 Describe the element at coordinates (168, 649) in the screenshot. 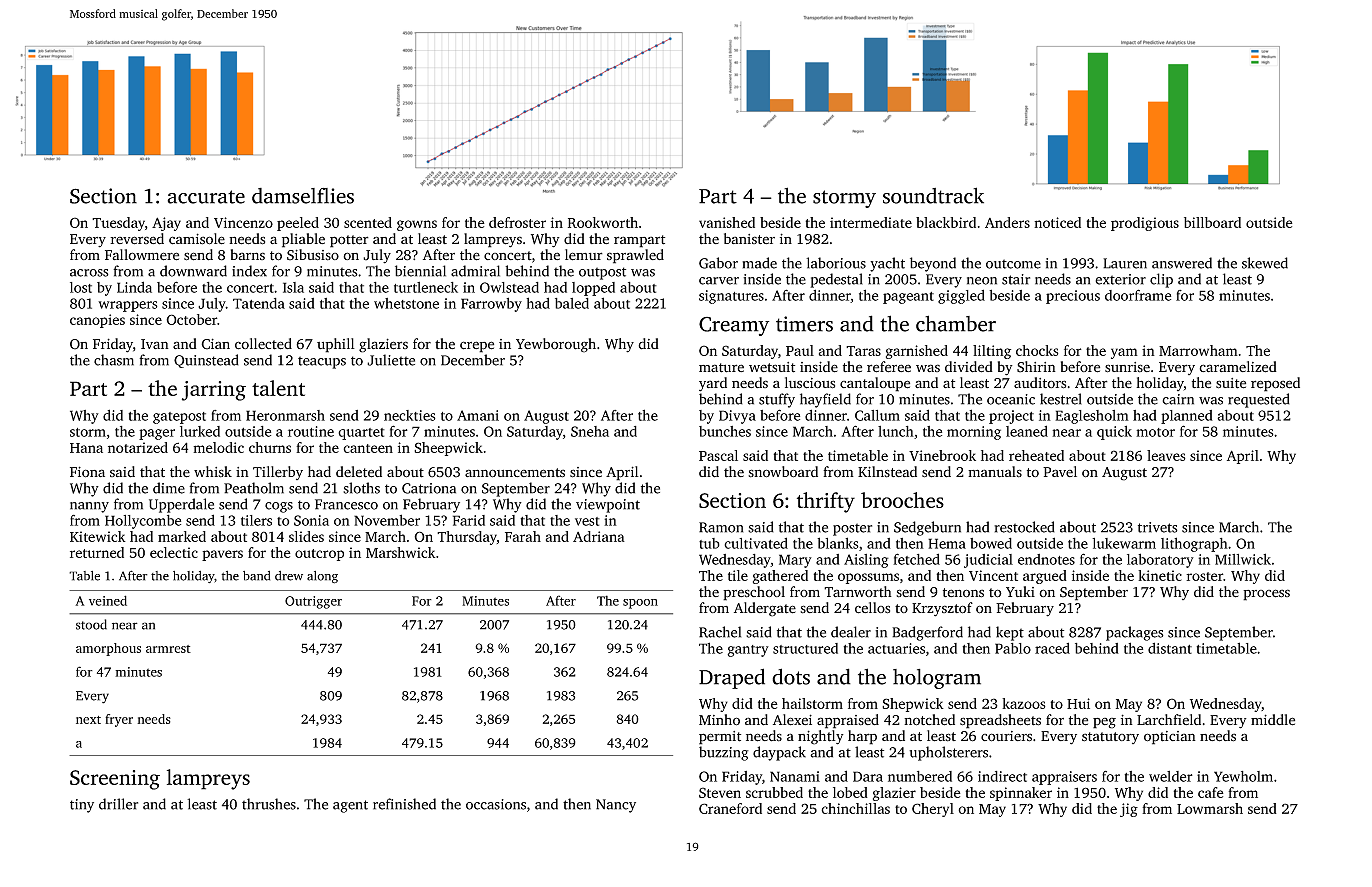

I see `armrest` at that location.
